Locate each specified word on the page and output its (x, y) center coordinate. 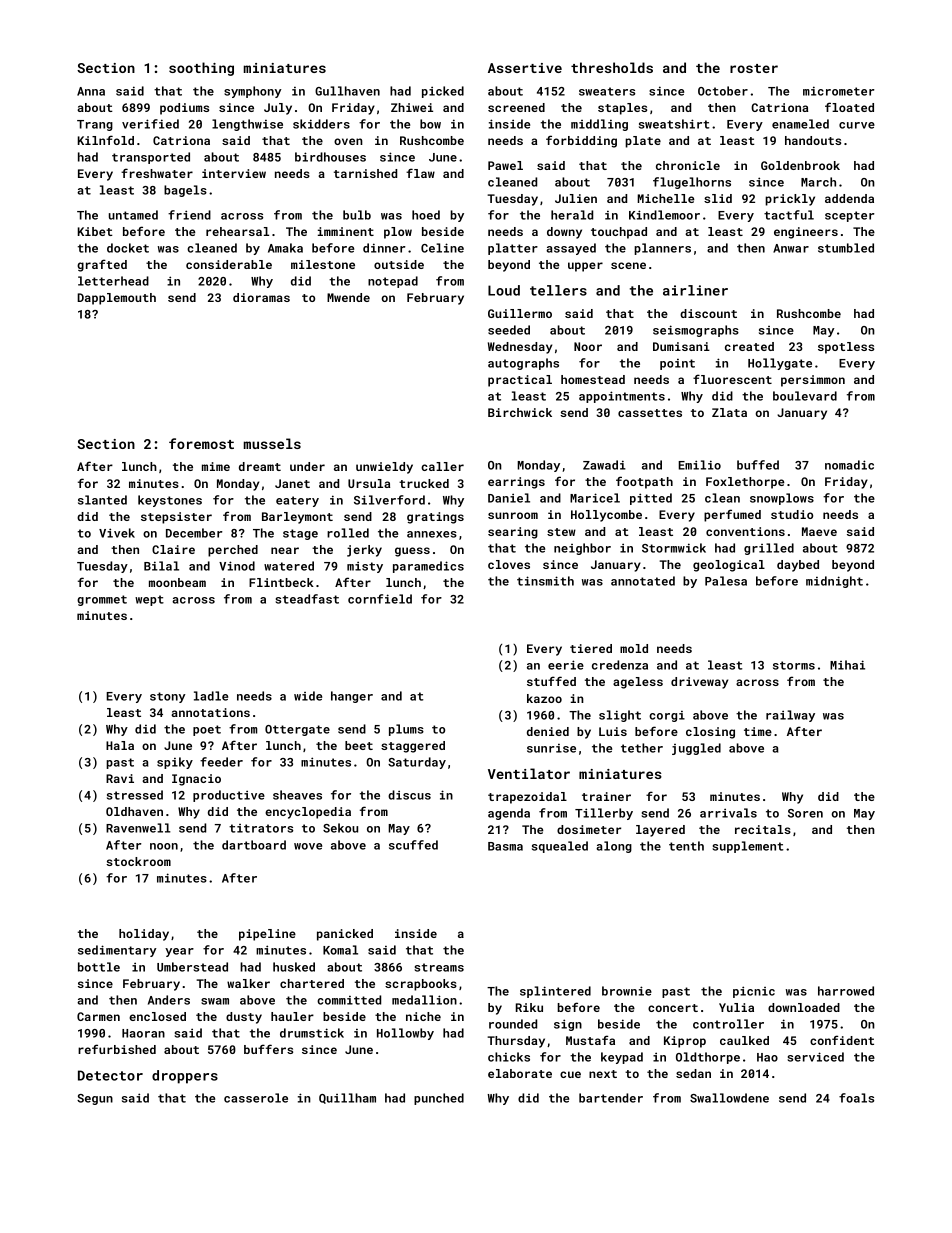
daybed (798, 566)
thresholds (612, 67)
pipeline (267, 935)
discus (409, 795)
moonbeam (177, 582)
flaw (420, 173)
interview (234, 173)
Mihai (847, 665)
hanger (352, 697)
